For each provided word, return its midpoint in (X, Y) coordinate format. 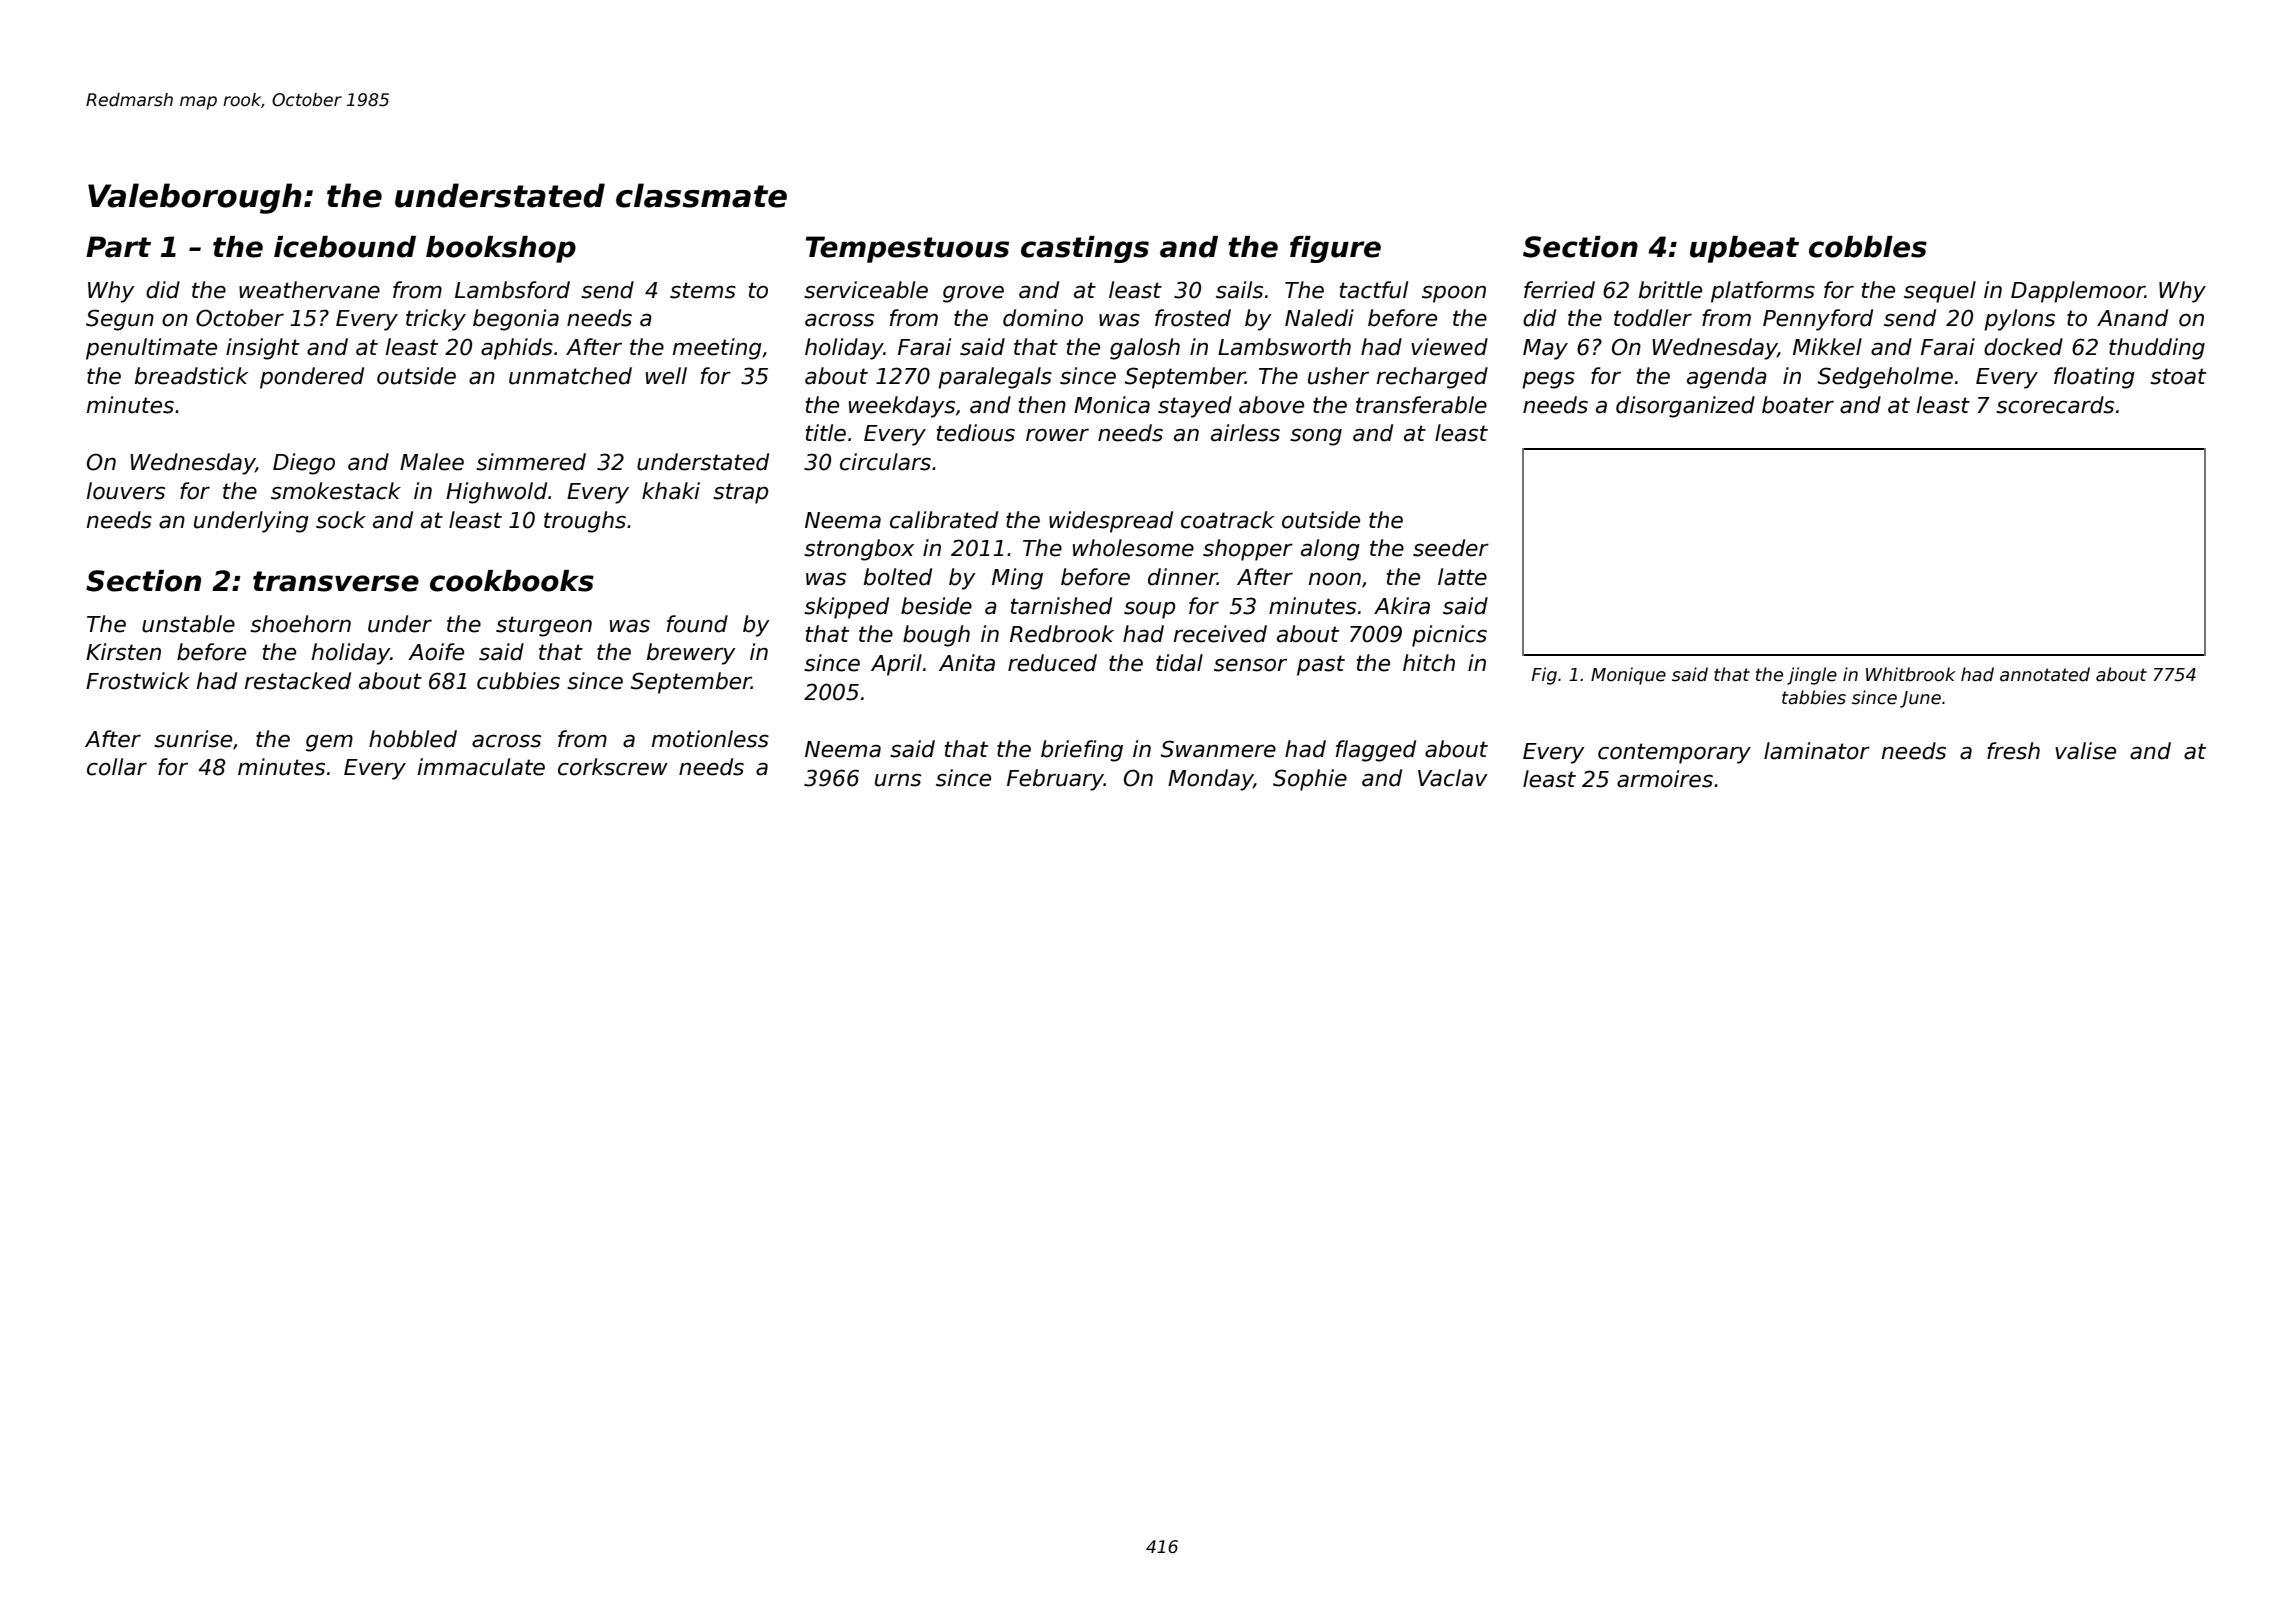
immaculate (481, 767)
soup (1149, 610)
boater (1798, 405)
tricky (436, 320)
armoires (1665, 779)
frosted (1193, 318)
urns (898, 780)
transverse (336, 581)
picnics (1449, 636)
